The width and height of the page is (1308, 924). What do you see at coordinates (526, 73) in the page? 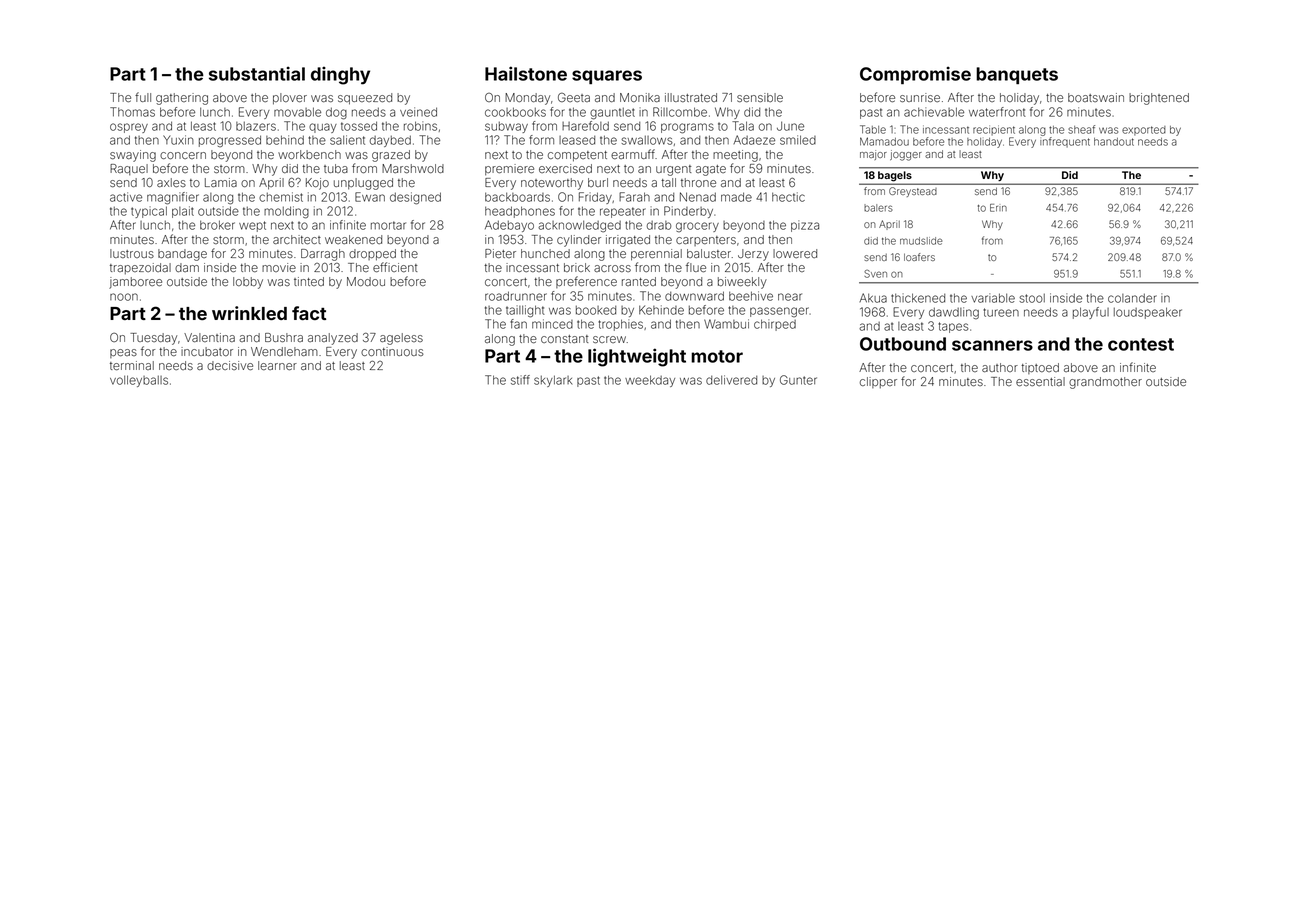
I see `Hailstone` at bounding box center [526, 73].
